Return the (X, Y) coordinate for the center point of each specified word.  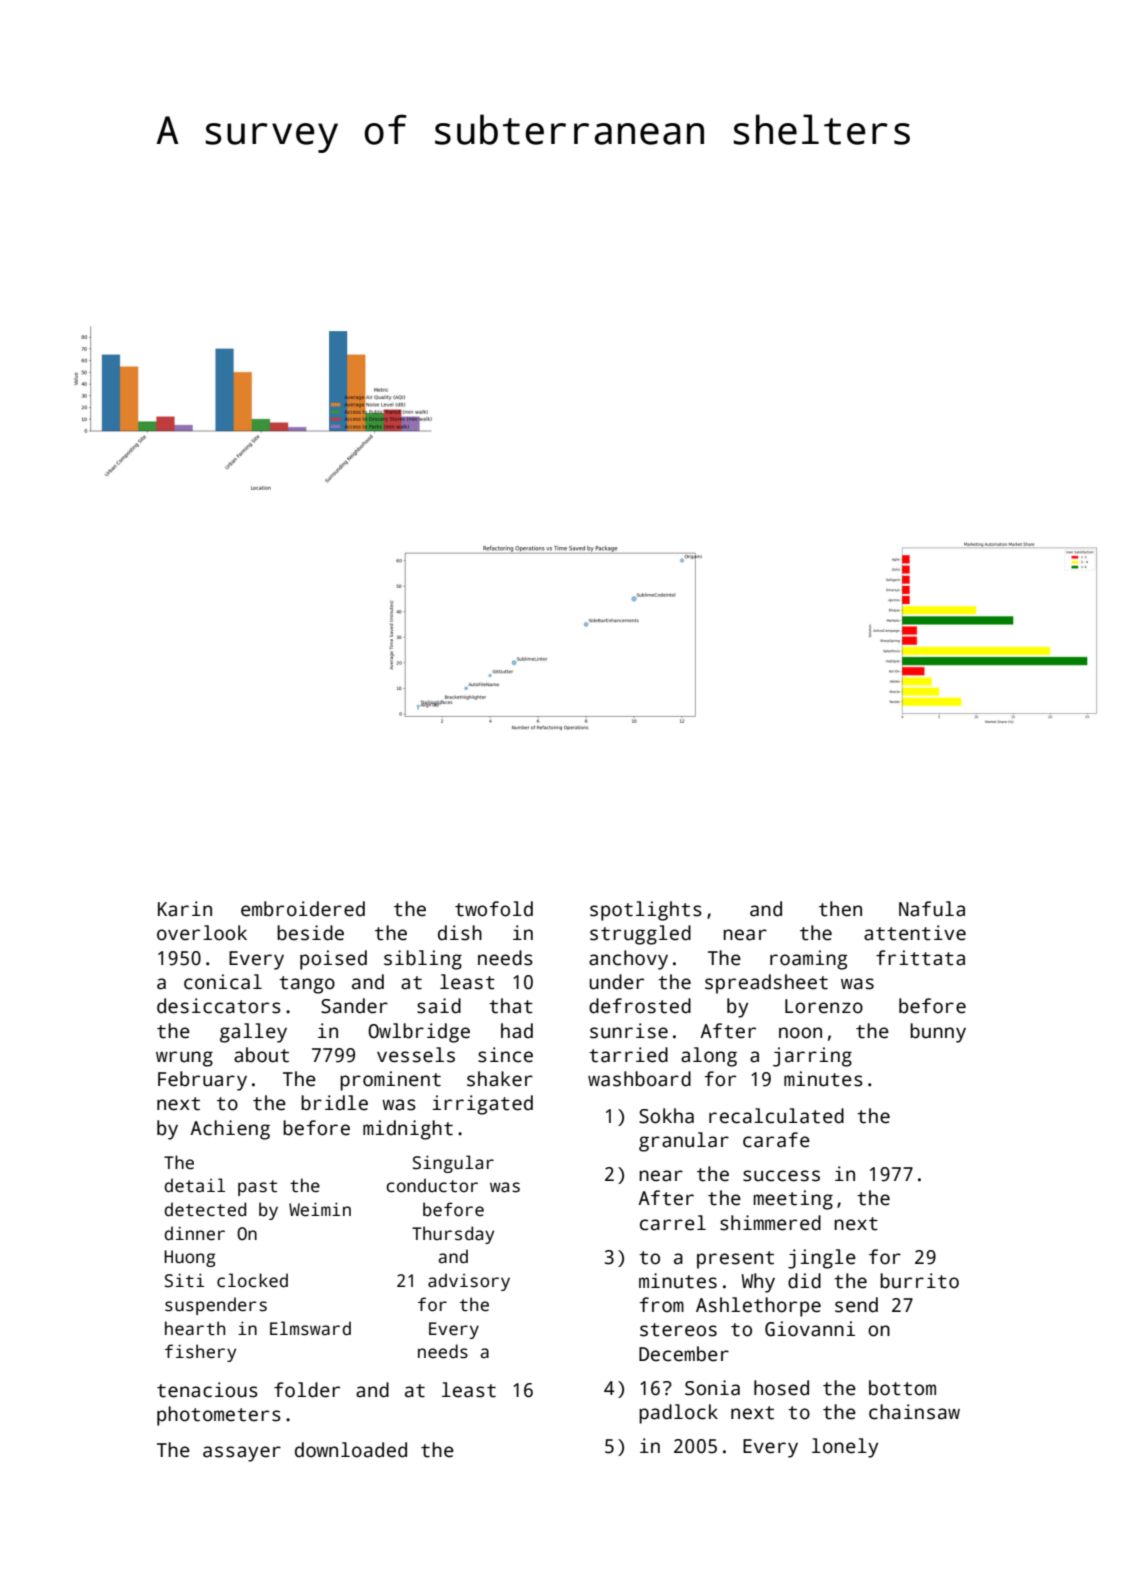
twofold (494, 909)
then (840, 909)
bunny (938, 1033)
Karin (185, 909)
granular (684, 1142)
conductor (432, 1185)
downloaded (351, 1450)
